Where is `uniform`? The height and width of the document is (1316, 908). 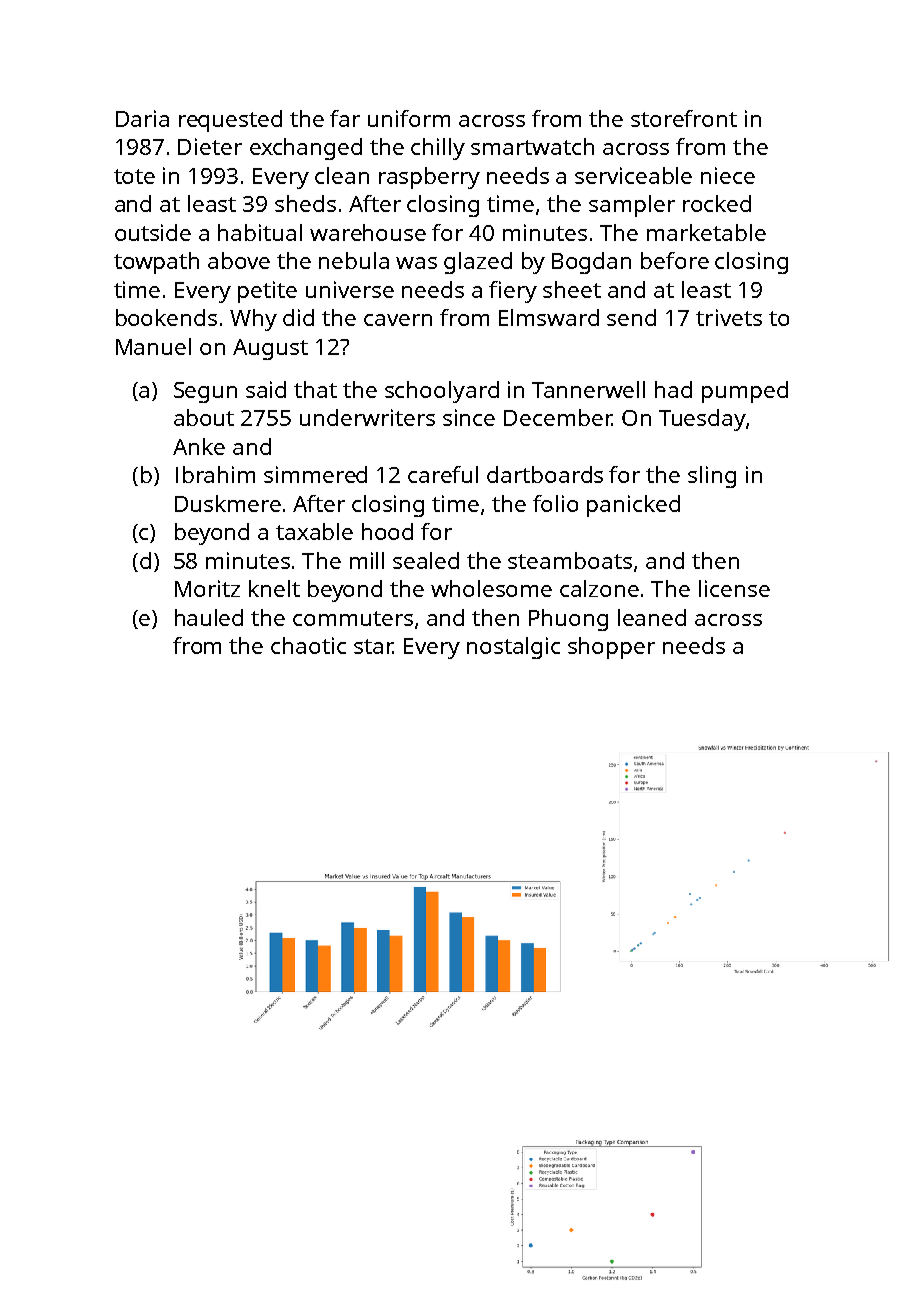
uniform is located at coordinates (409, 118).
